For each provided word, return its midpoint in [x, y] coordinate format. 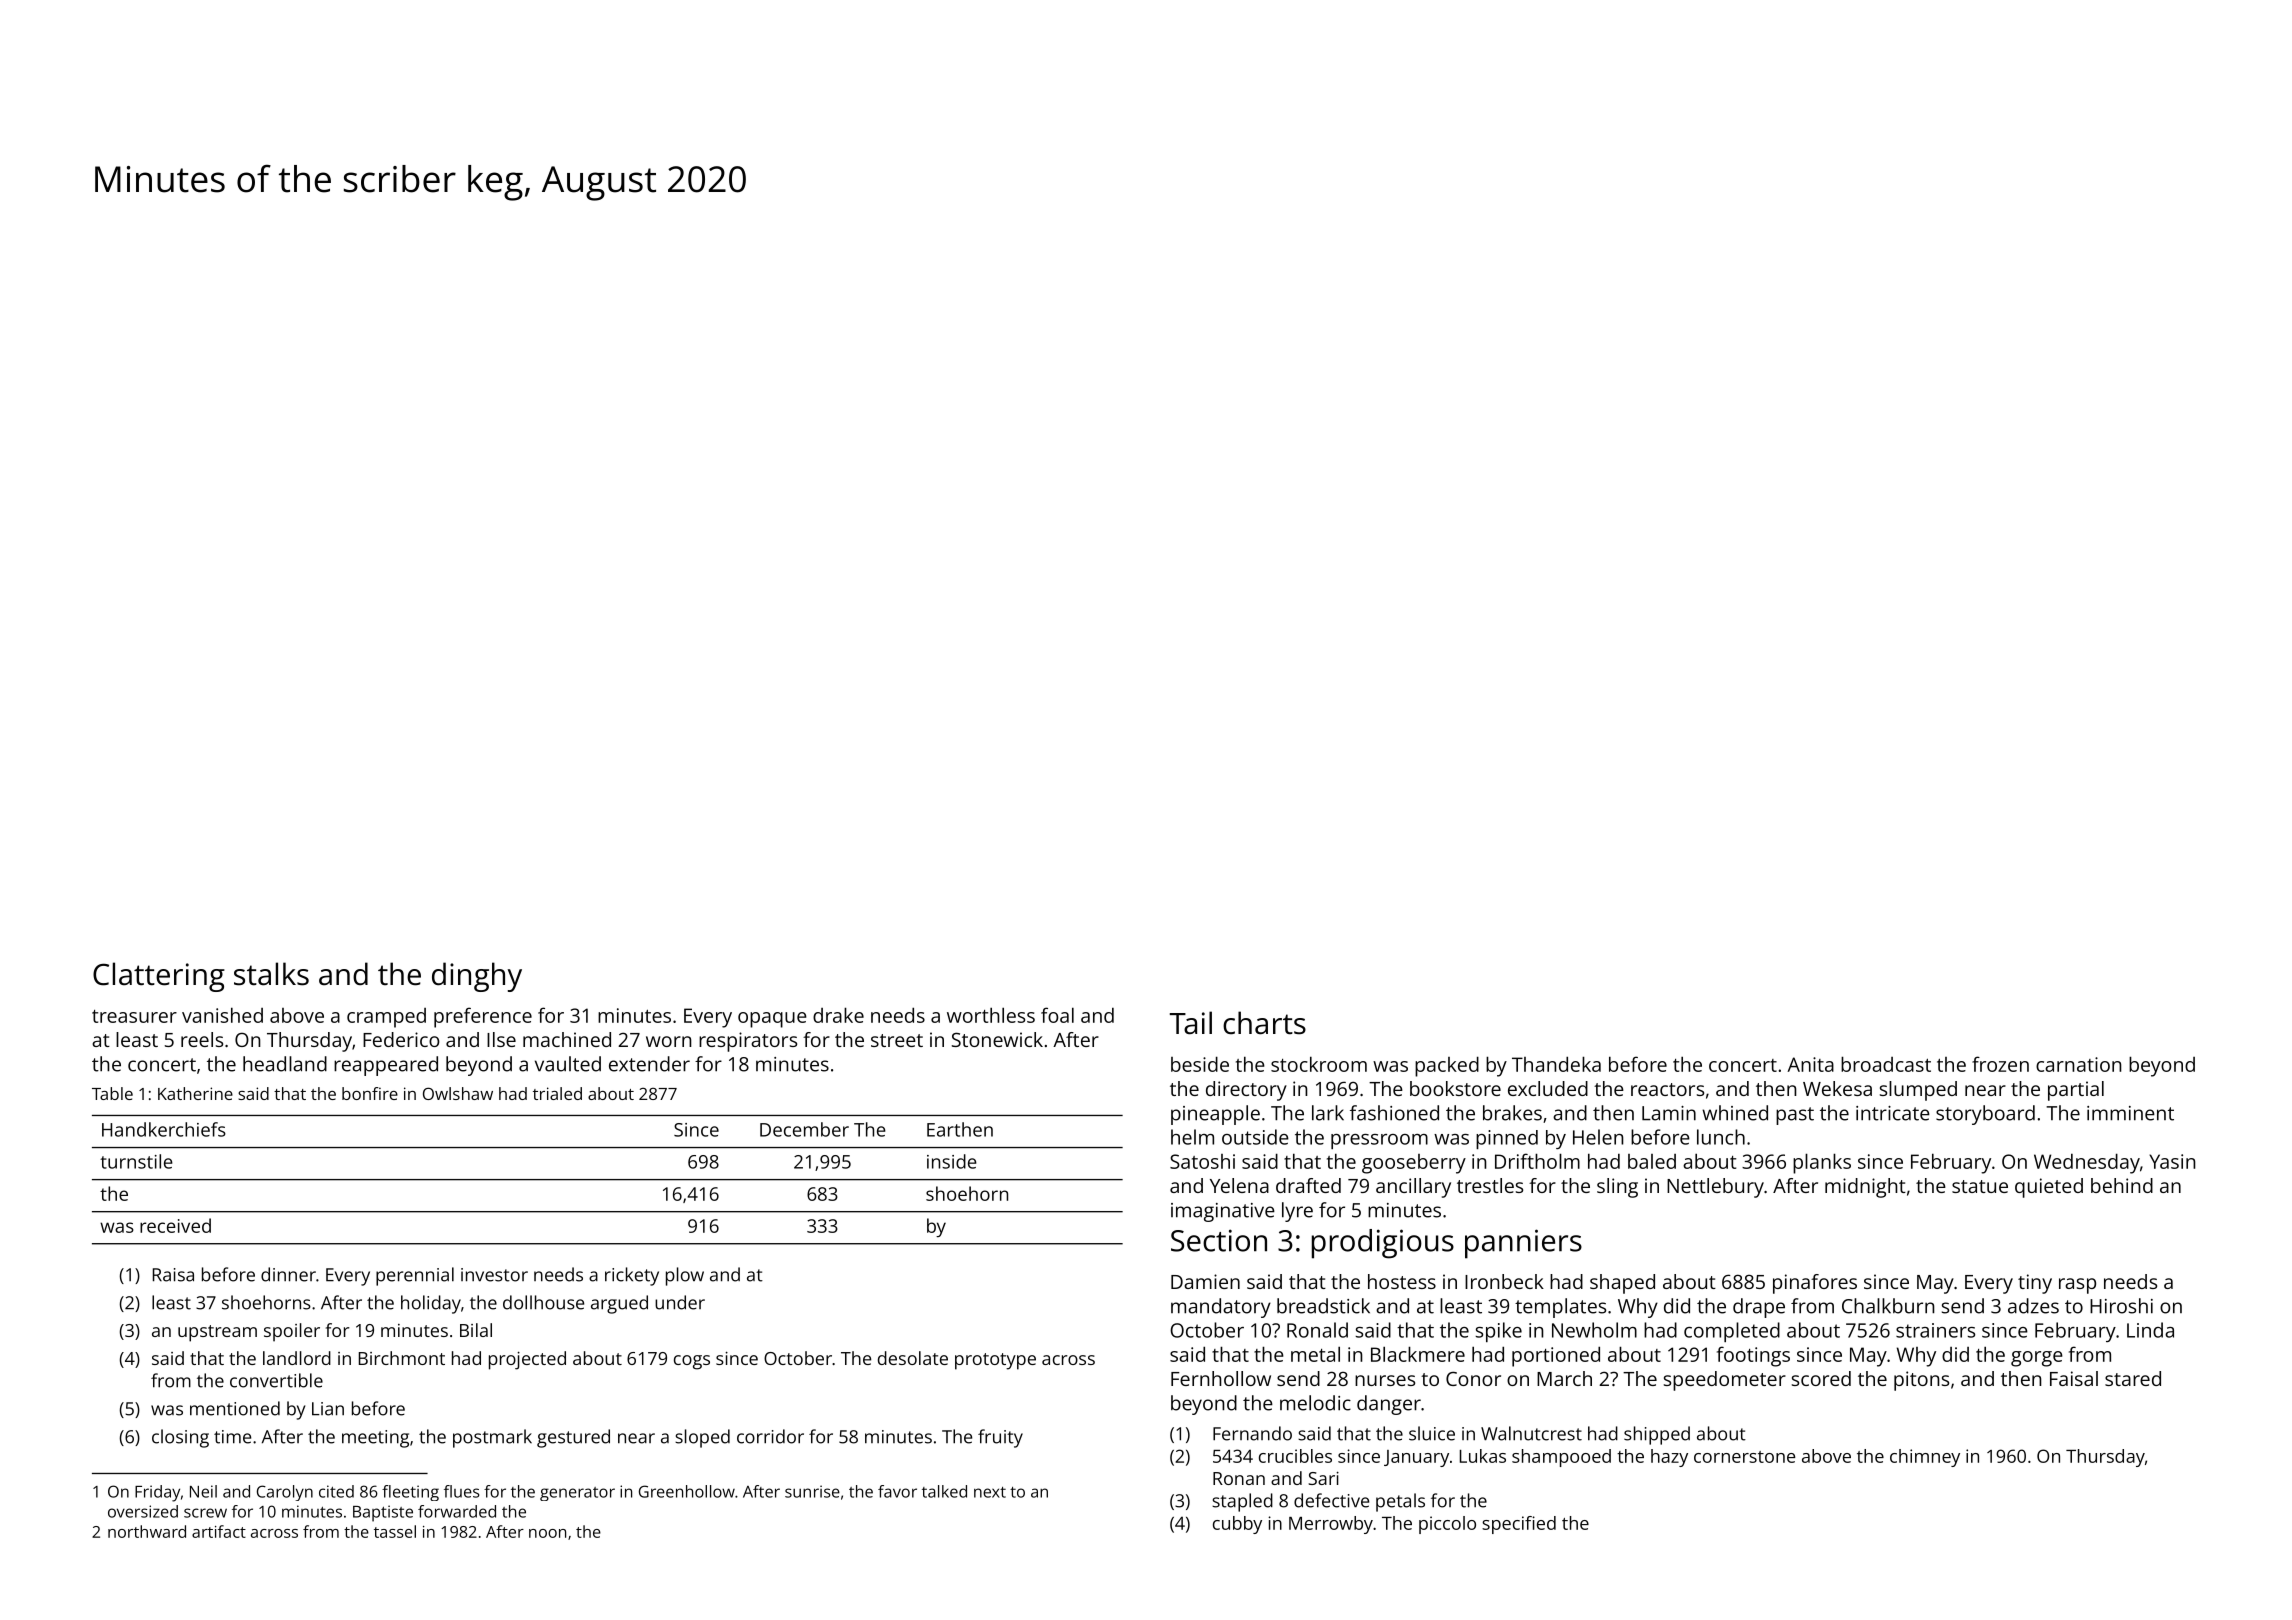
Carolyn [285, 1493]
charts [1264, 1023]
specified [1519, 1525]
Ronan [1239, 1478]
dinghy [477, 977]
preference [483, 1017]
